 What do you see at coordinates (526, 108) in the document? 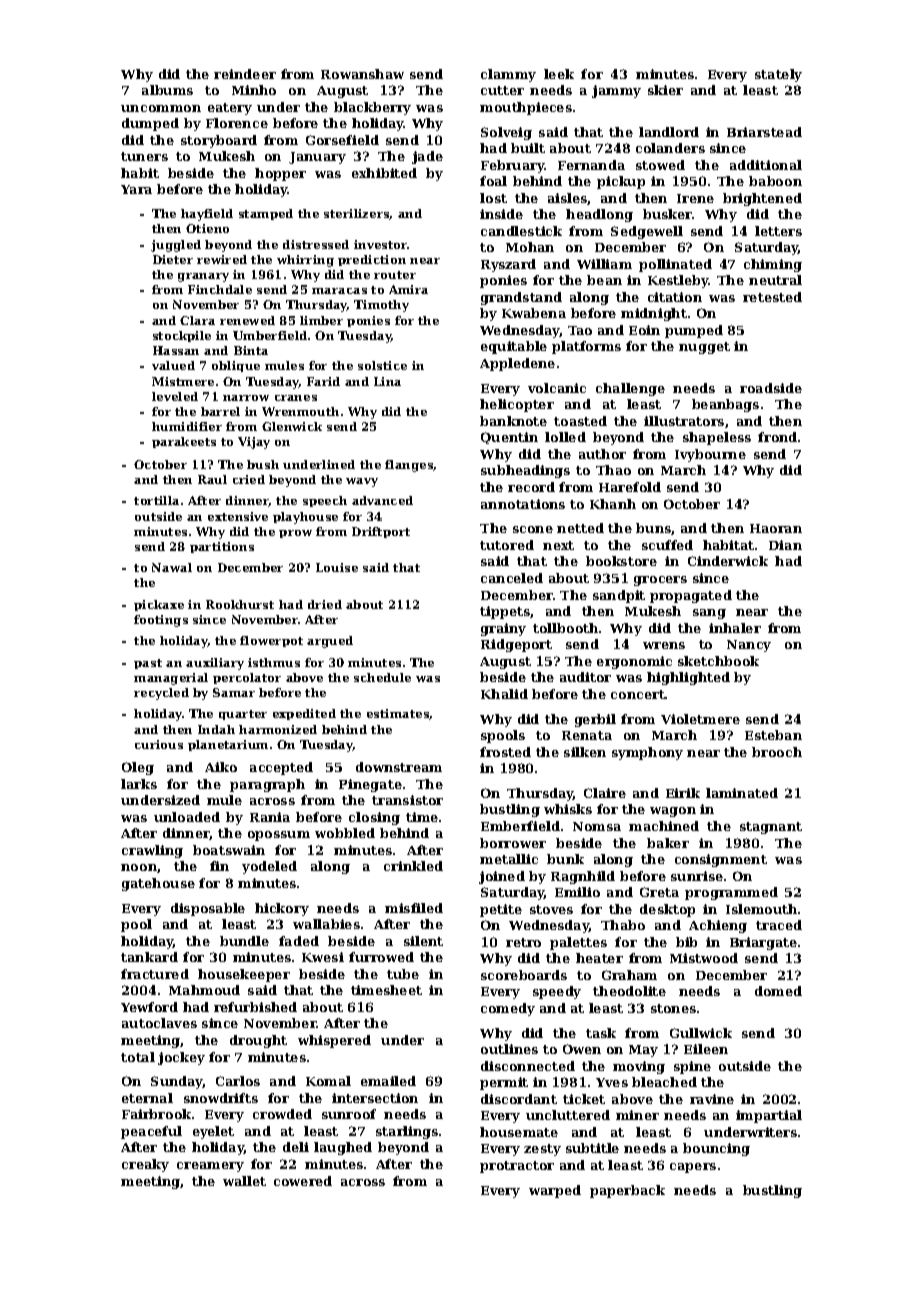
I see `mouthpieces` at bounding box center [526, 108].
